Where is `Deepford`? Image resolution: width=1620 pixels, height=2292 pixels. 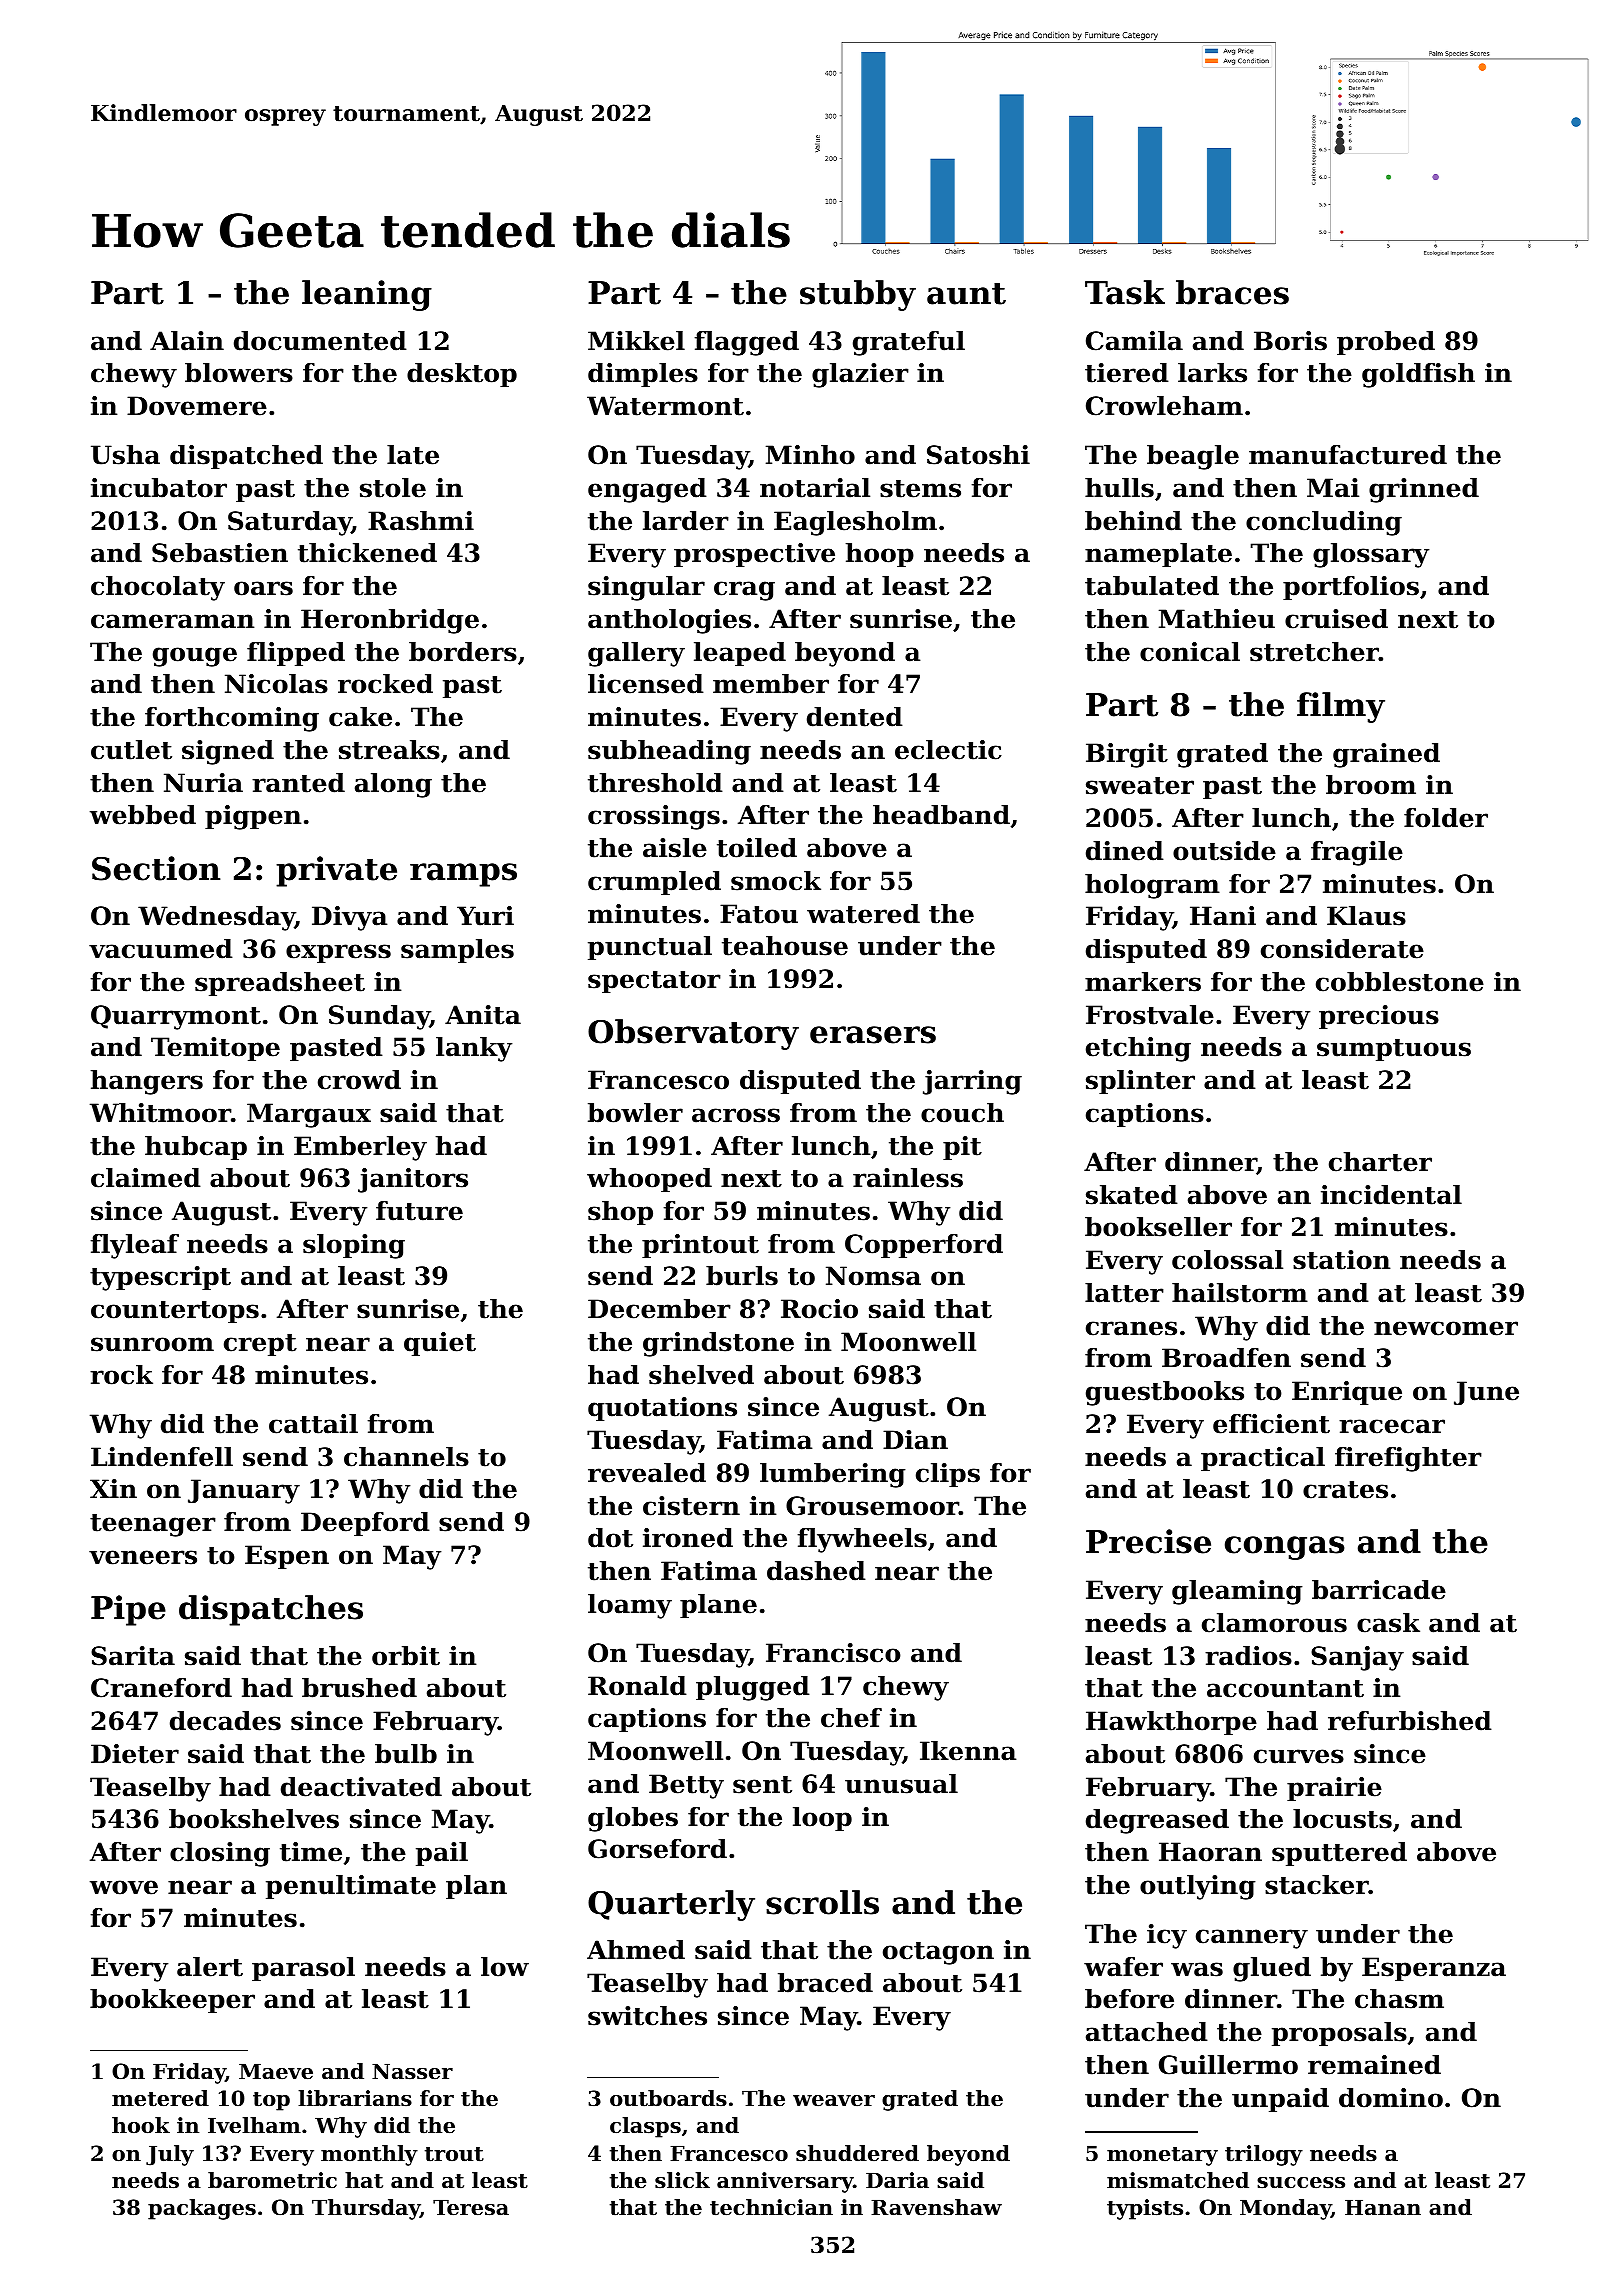 Deepford is located at coordinates (365, 1524).
